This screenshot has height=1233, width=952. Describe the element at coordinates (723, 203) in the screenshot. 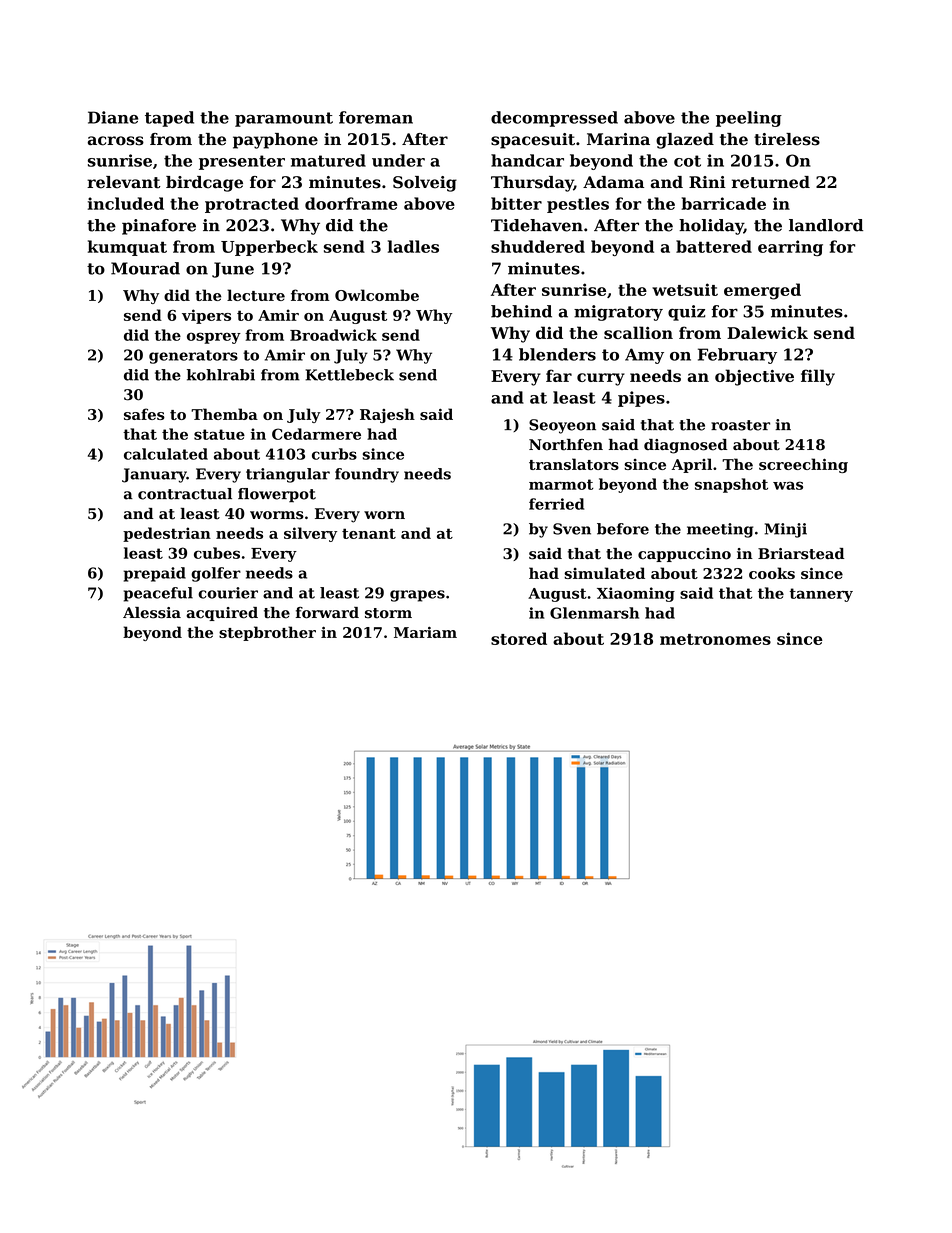

I see `barricade` at that location.
